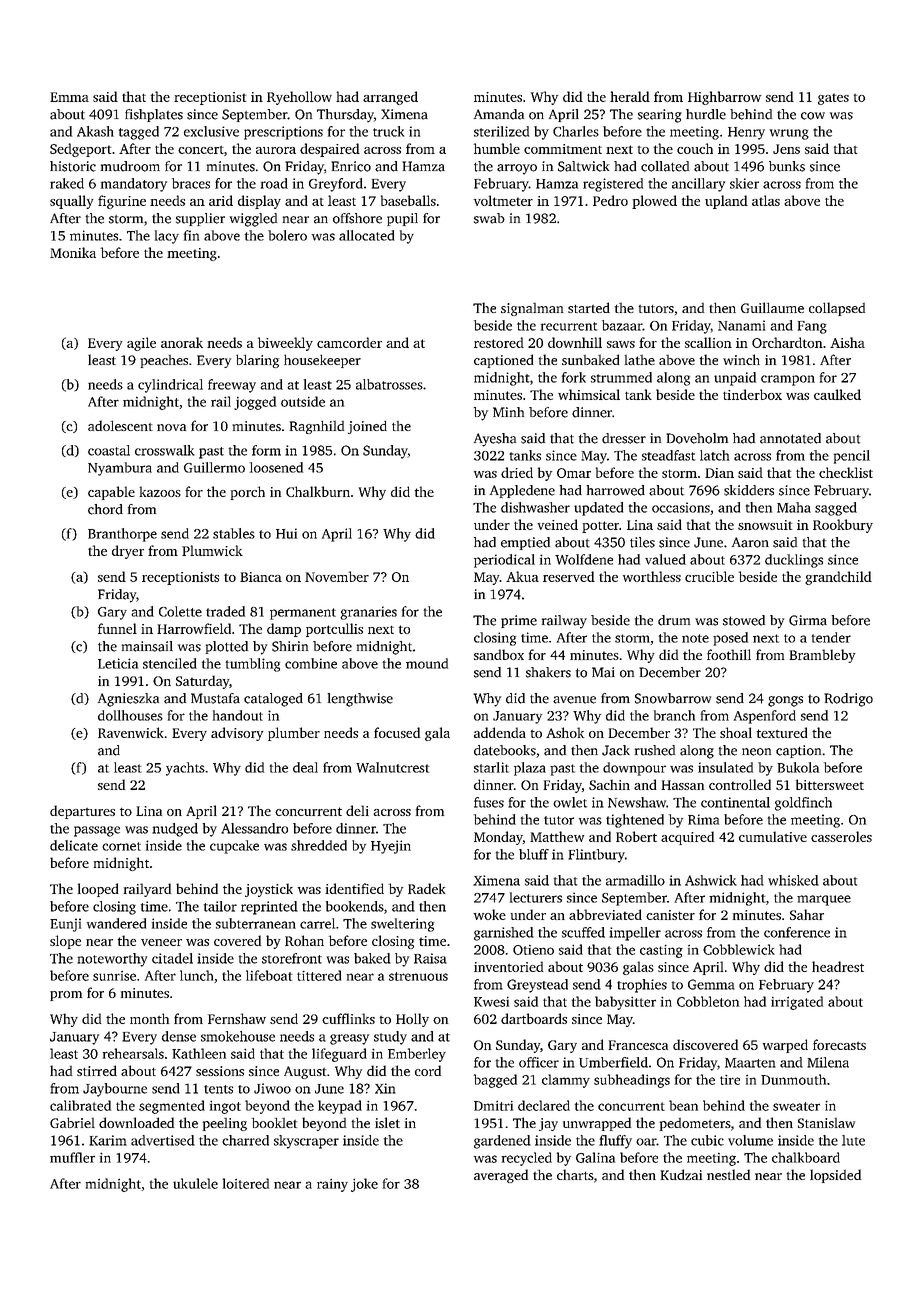 The height and width of the image is (1308, 924). What do you see at coordinates (172, 1107) in the image?
I see `segmented` at bounding box center [172, 1107].
